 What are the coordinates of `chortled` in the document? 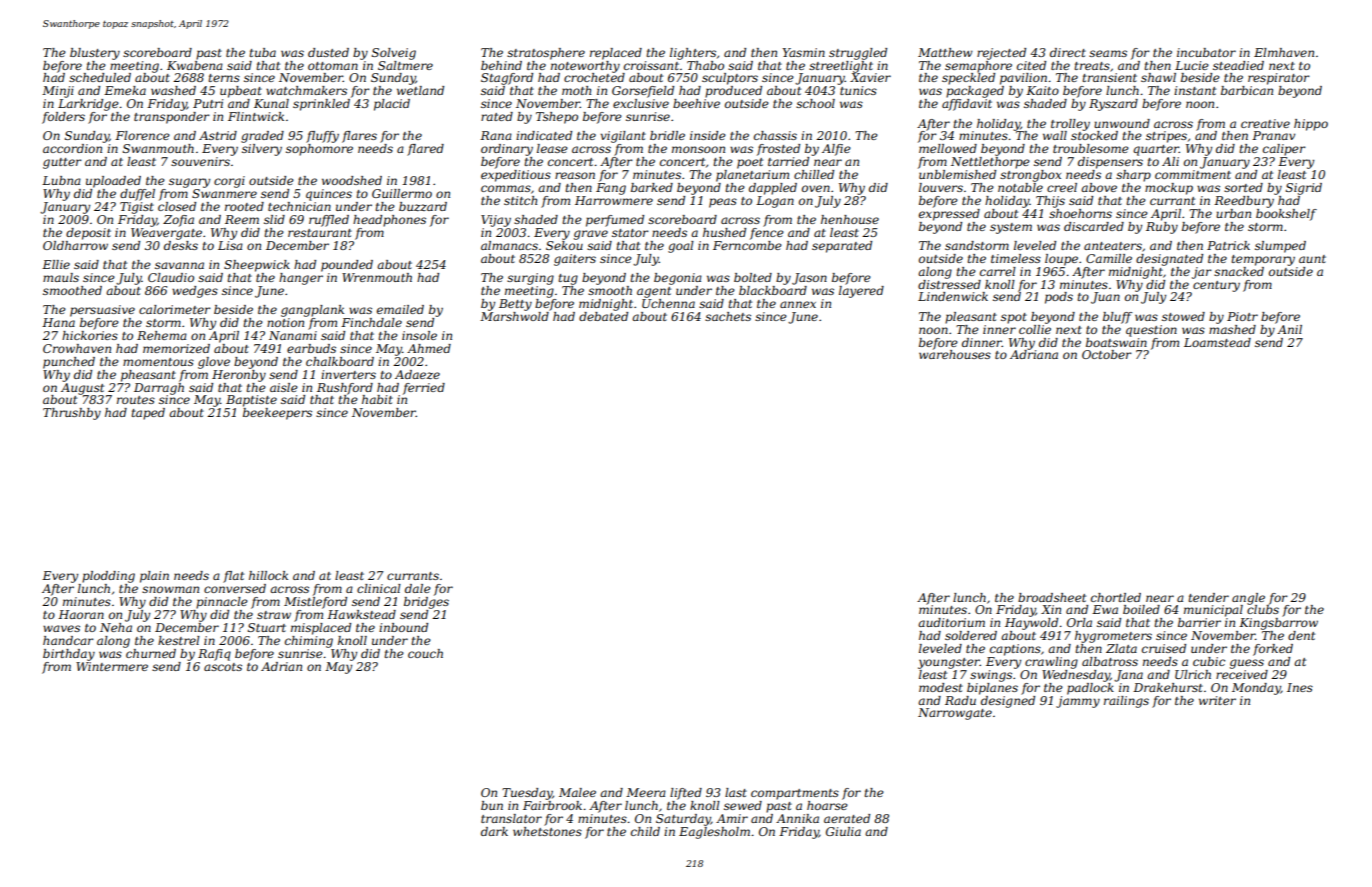 It's located at (1116, 597).
